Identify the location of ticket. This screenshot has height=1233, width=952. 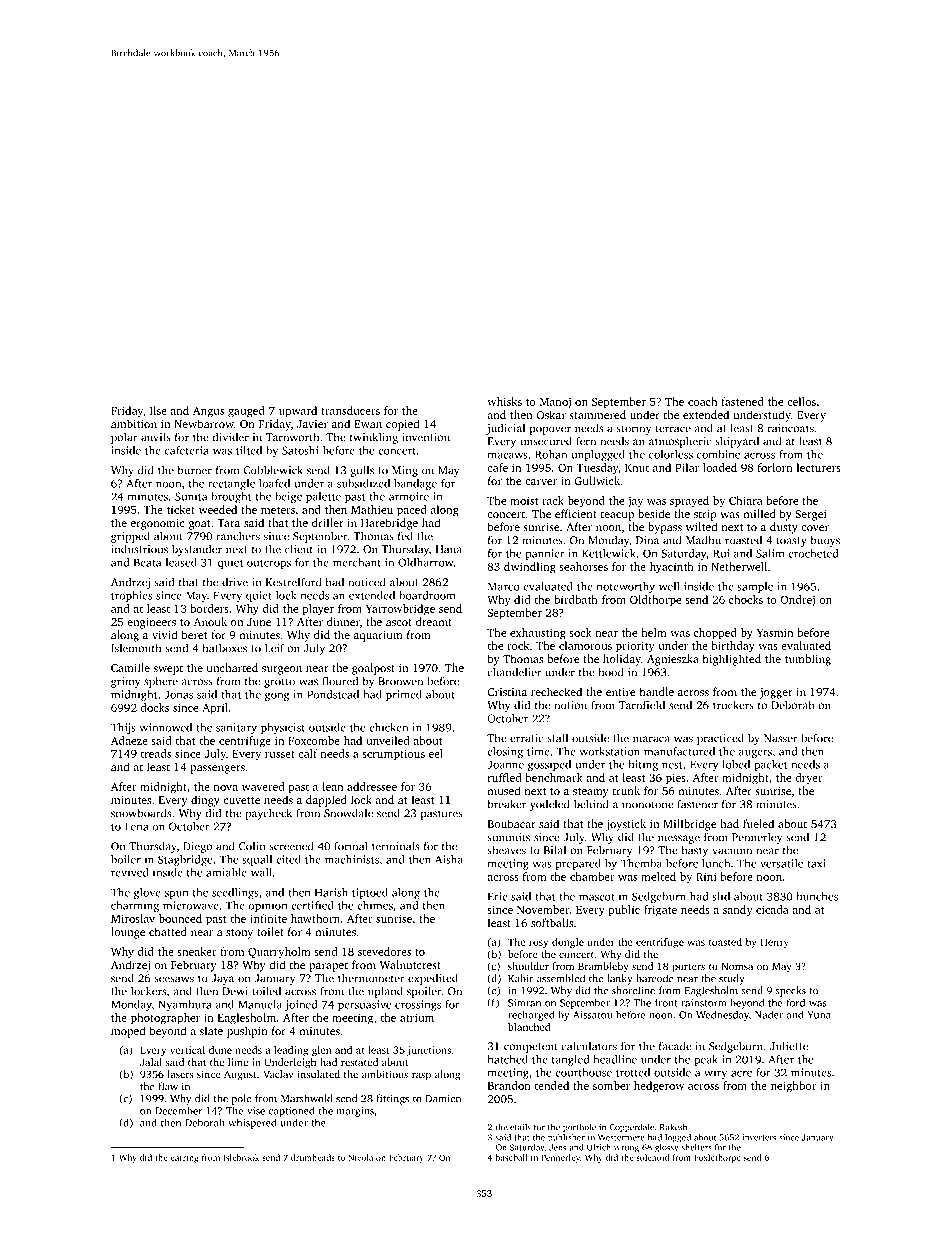
(181, 509).
